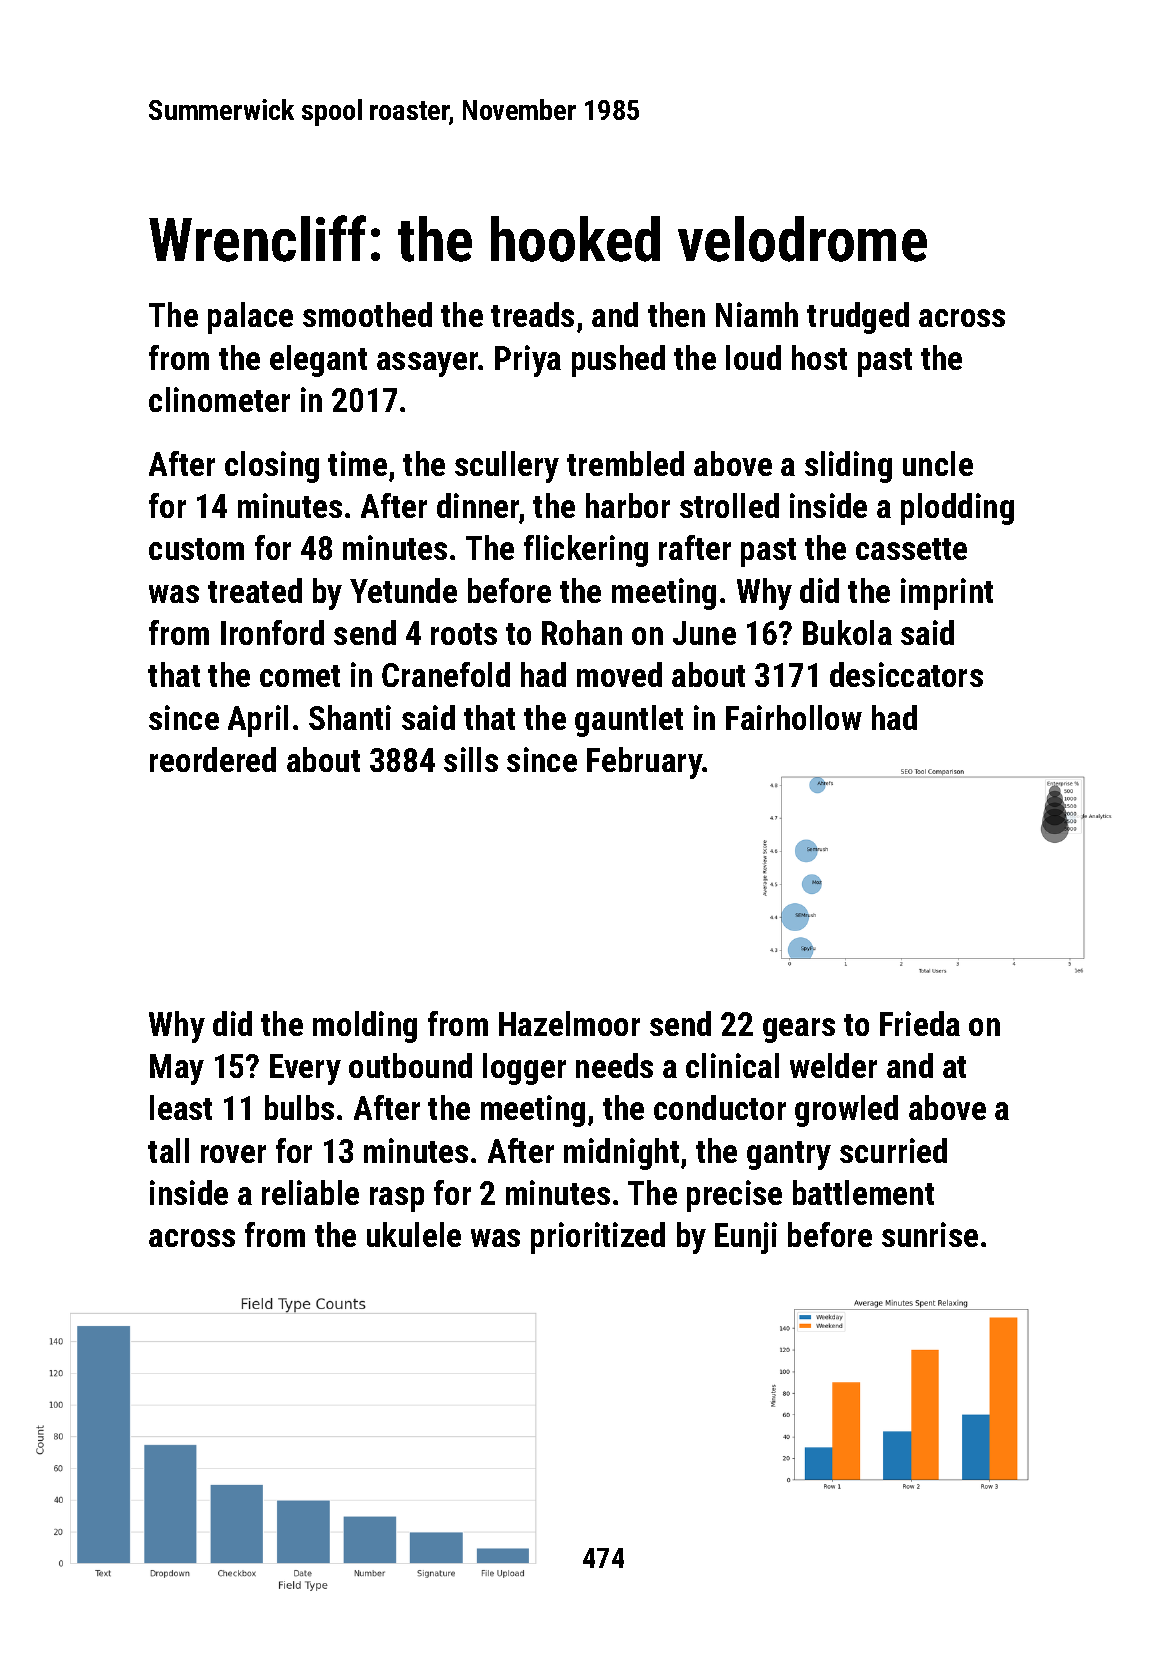 The width and height of the screenshot is (1165, 1654). What do you see at coordinates (628, 505) in the screenshot?
I see `harbor` at bounding box center [628, 505].
